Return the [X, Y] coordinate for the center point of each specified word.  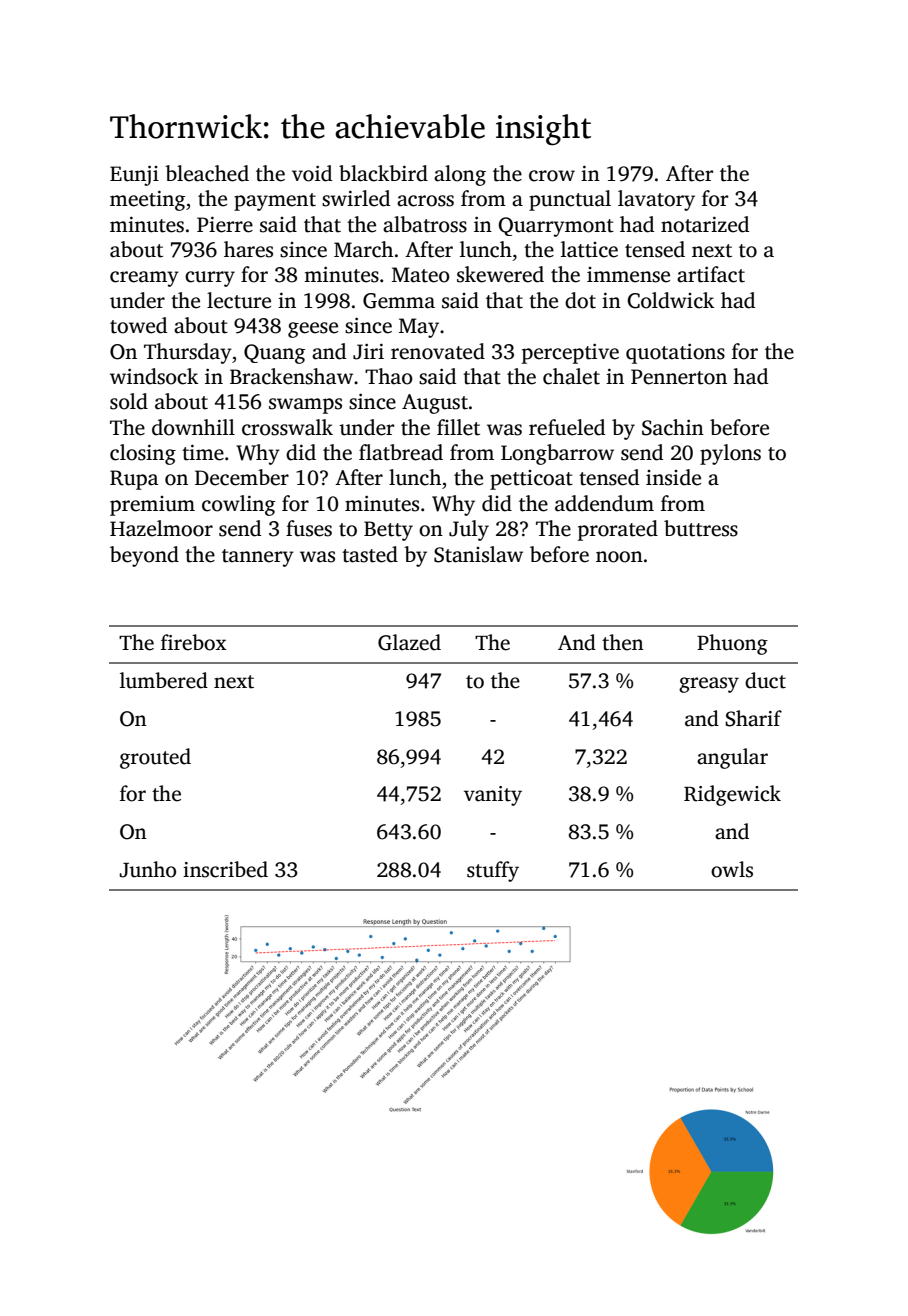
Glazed [409, 642]
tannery [258, 558]
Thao [389, 376]
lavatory [656, 200]
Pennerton [679, 377]
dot [580, 300]
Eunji [134, 175]
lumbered [164, 680]
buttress [701, 528]
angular [732, 758]
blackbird [383, 173]
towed [138, 325]
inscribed [225, 869]
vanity [493, 796]
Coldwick [670, 300]
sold [129, 401]
